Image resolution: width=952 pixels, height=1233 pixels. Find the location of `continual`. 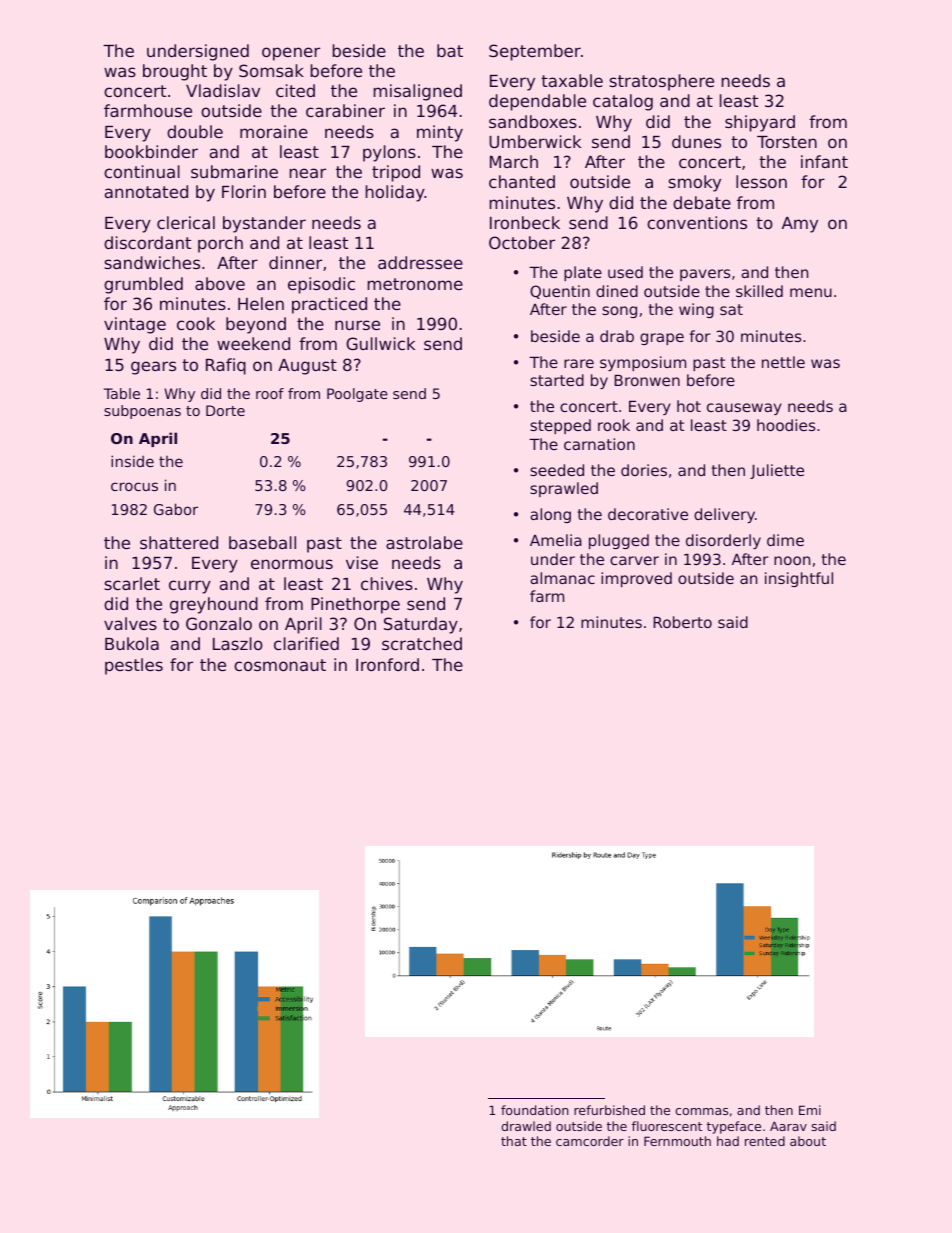

continual is located at coordinates (142, 171).
